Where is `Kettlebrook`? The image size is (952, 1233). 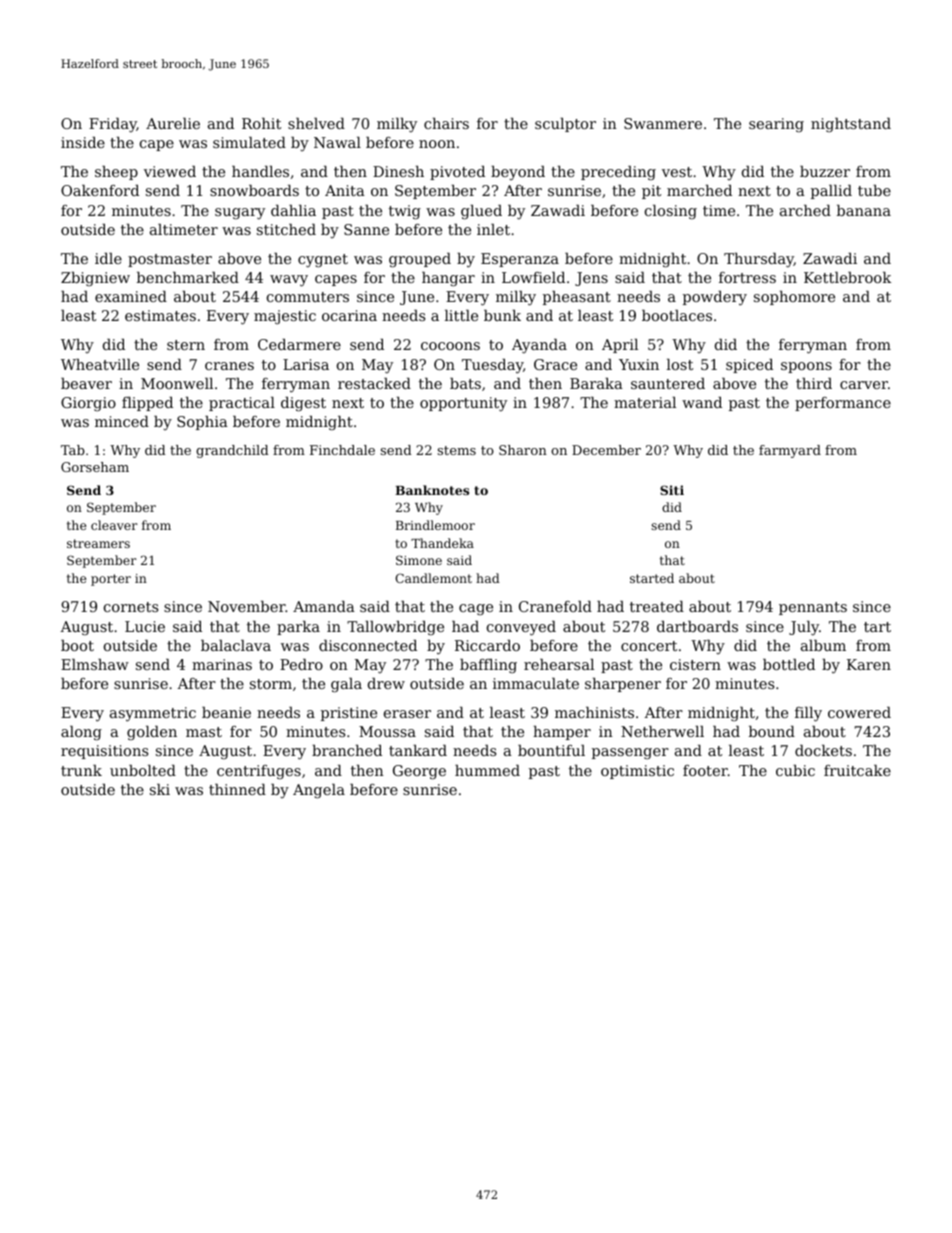
Kettlebrook is located at coordinates (847, 277).
